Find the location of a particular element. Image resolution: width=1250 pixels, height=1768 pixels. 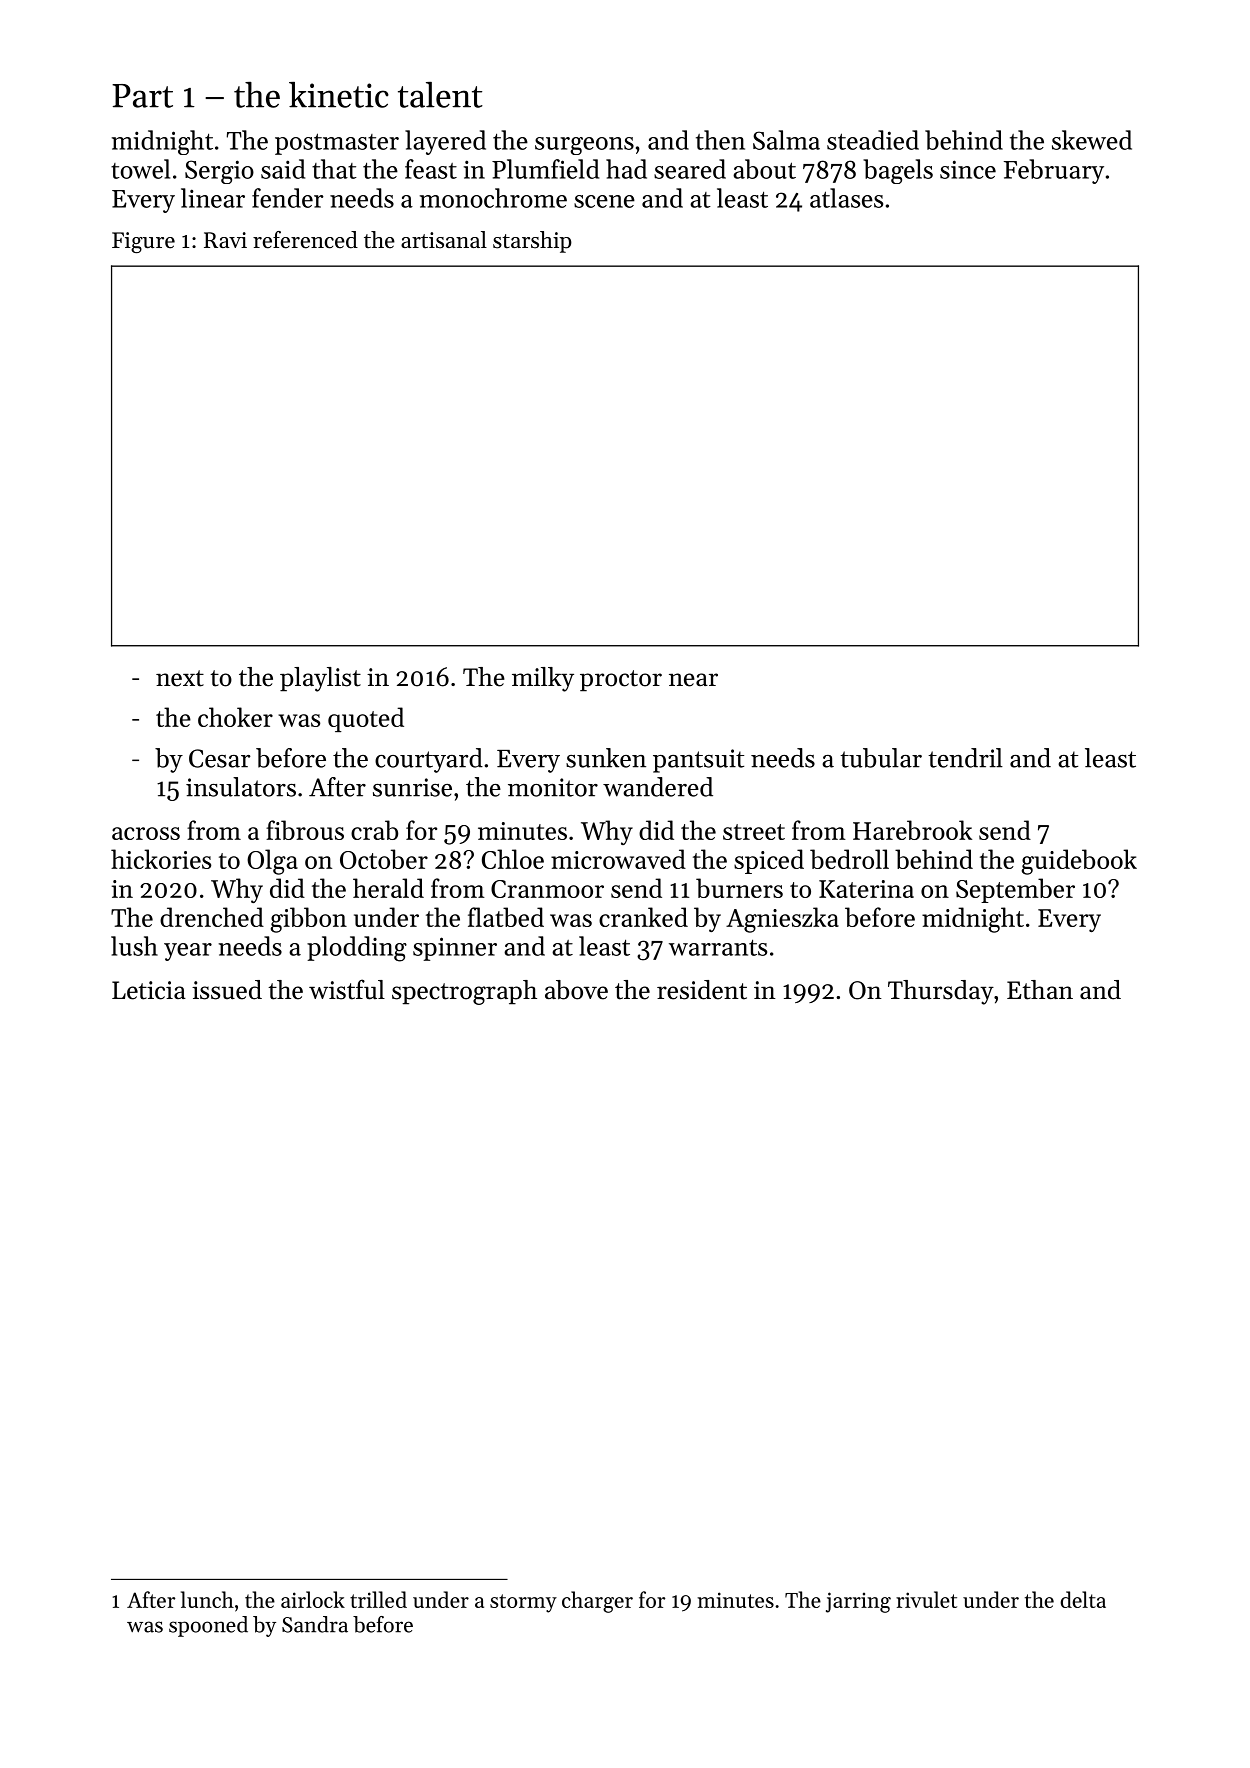

wistful is located at coordinates (347, 989).
